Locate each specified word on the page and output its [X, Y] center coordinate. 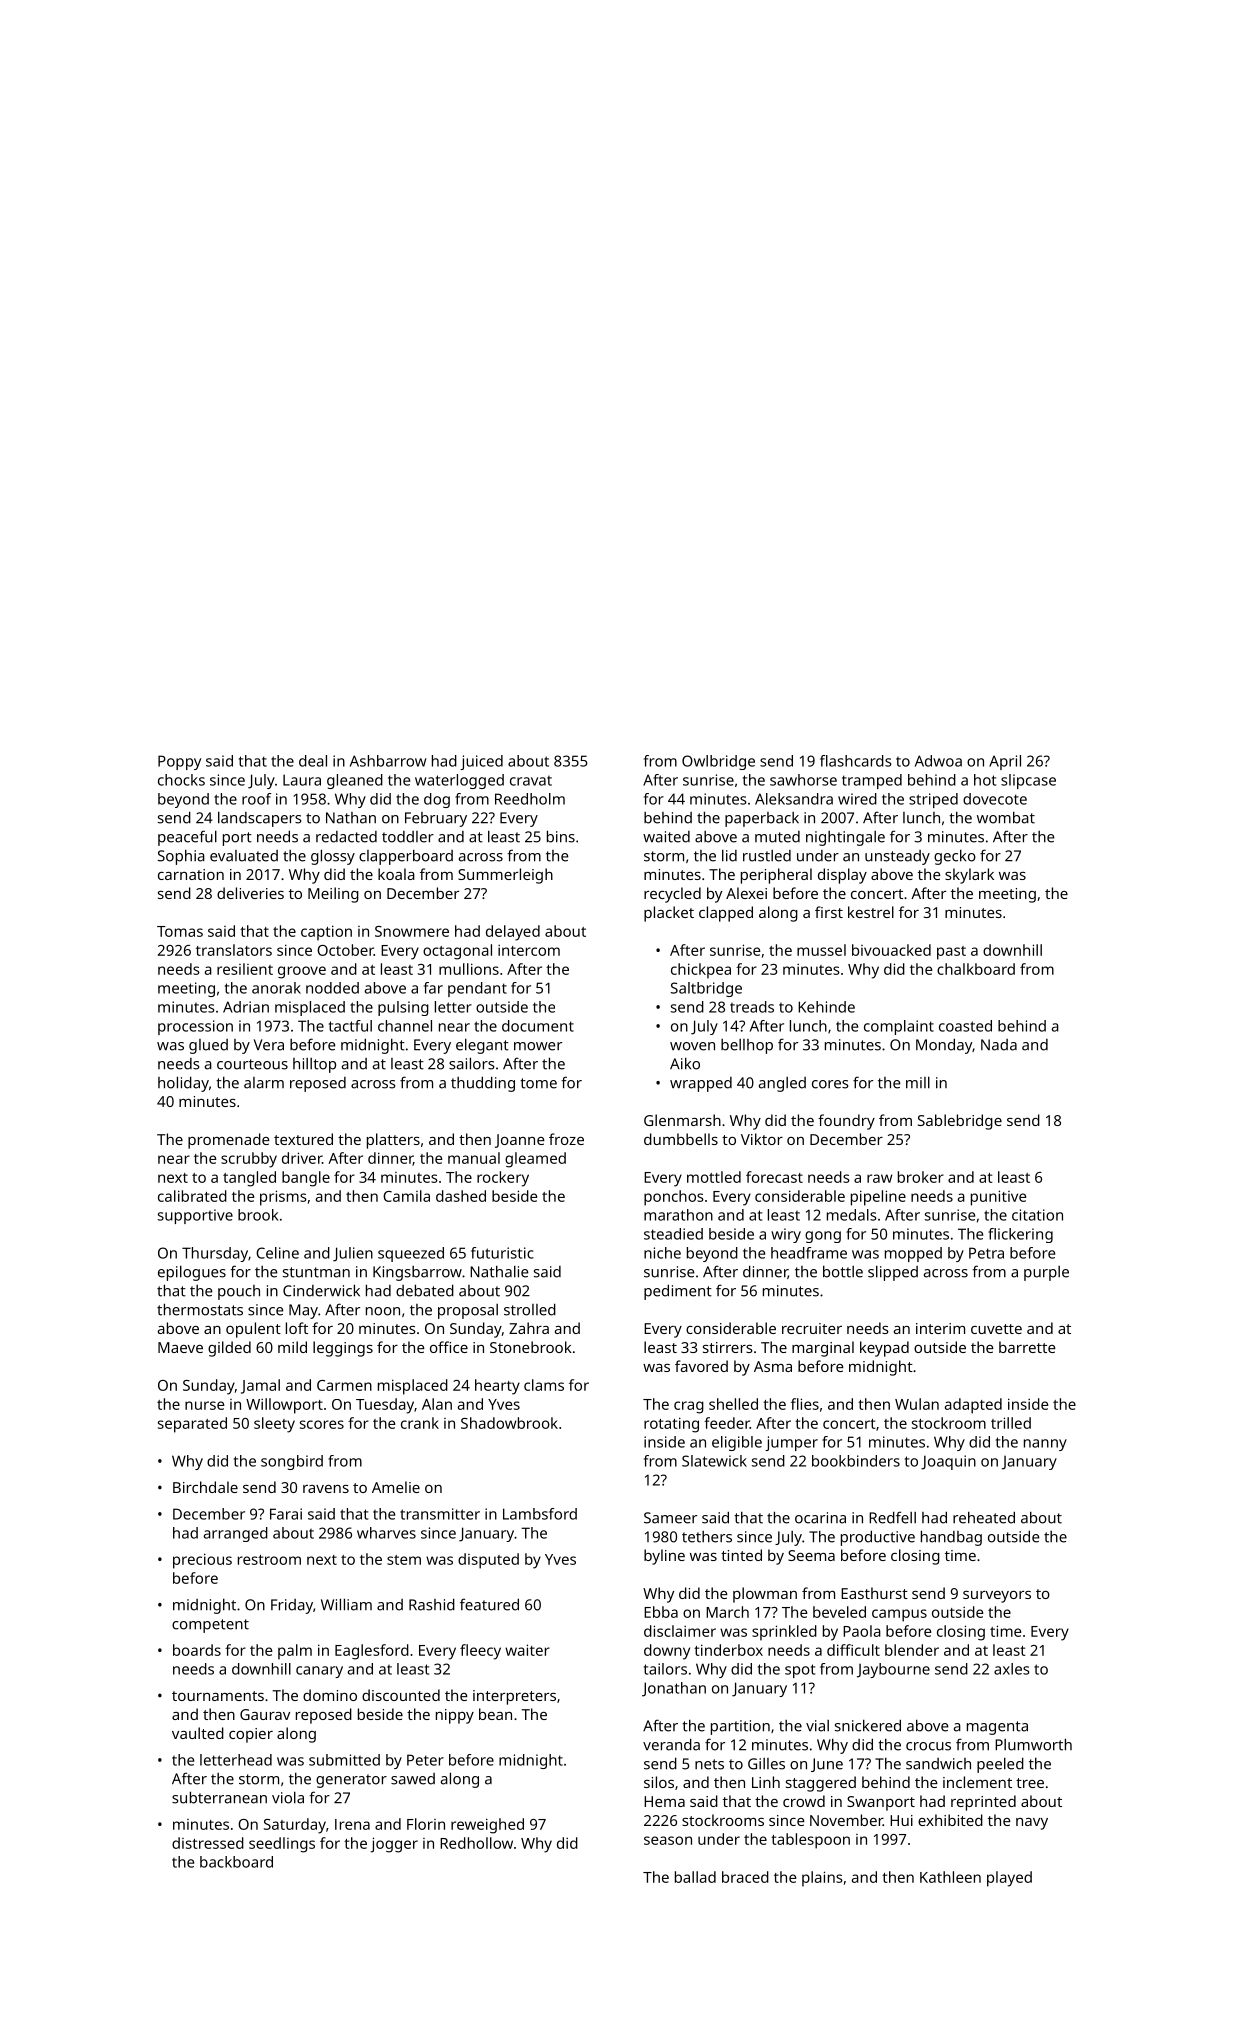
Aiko [685, 1064]
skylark [969, 876]
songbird [292, 1462]
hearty [497, 1387]
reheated [984, 1517]
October [345, 950]
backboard [236, 1862]
